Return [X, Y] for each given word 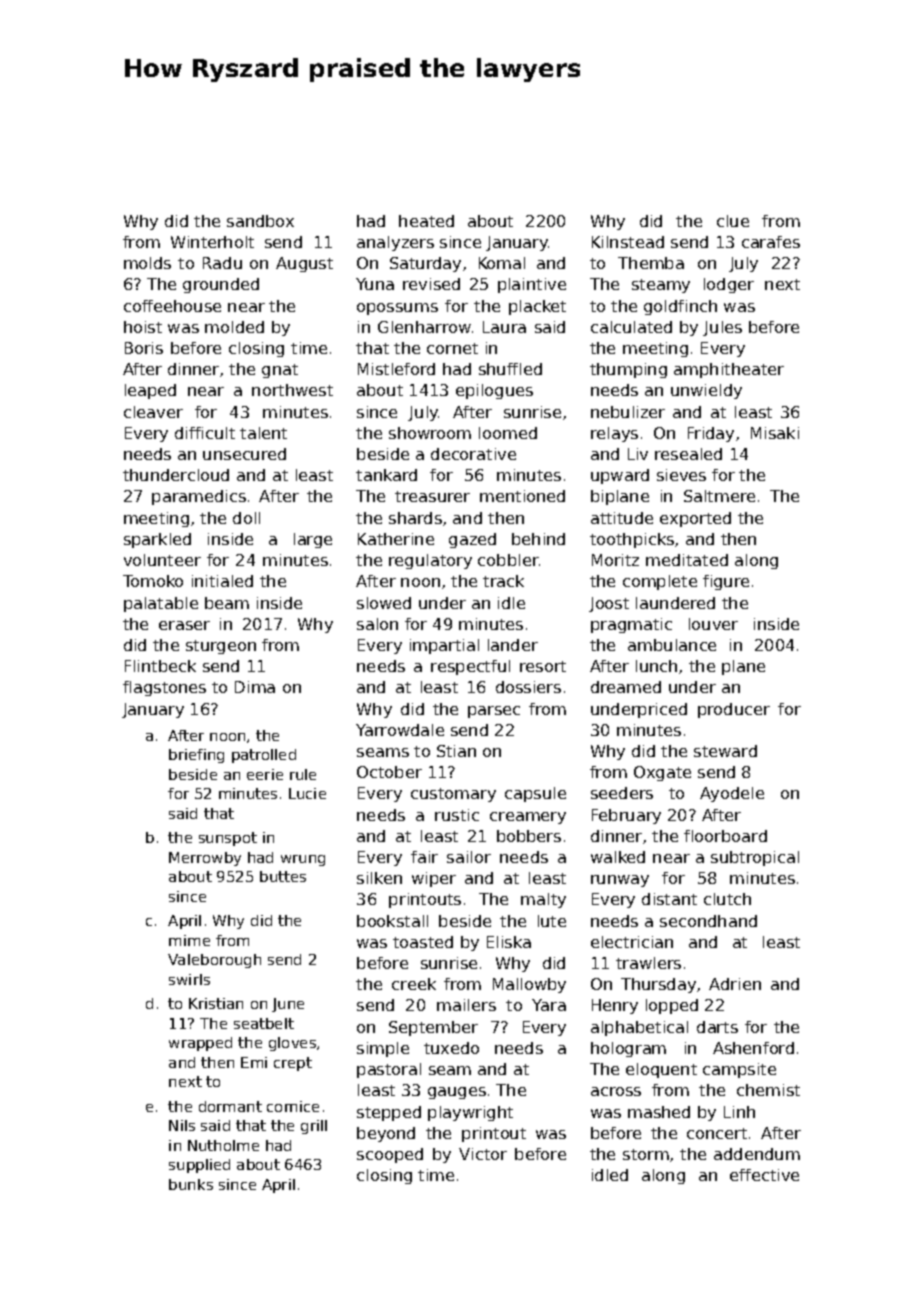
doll [246, 518]
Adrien [735, 984]
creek [414, 984]
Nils [182, 1125]
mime [189, 940]
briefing [196, 756]
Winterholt [212, 242]
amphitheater [729, 370]
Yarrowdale [400, 730]
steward [725, 751]
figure [726, 582]
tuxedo [451, 1048]
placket [537, 307]
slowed [384, 603]
